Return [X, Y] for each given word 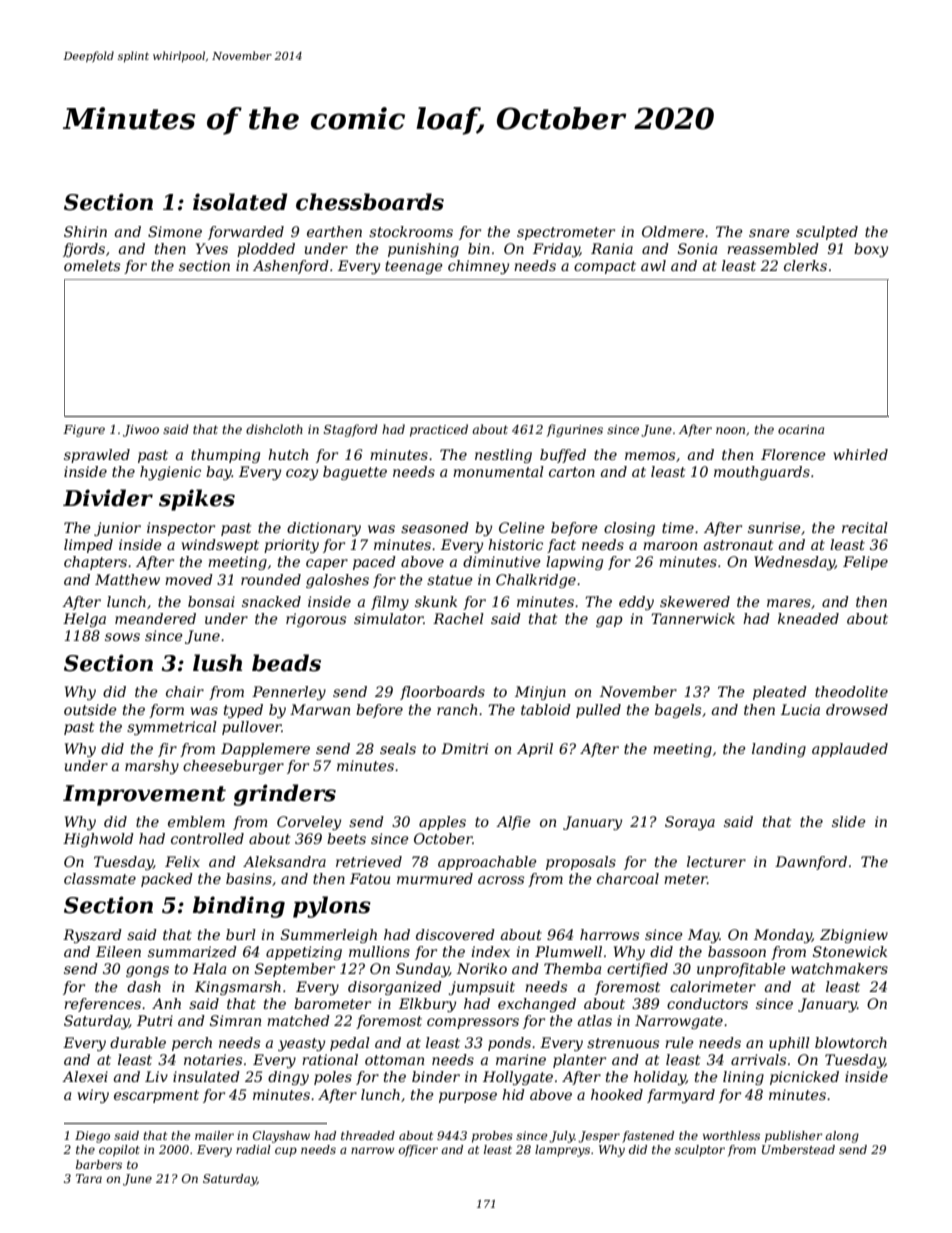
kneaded [808, 618]
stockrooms [411, 231]
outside [90, 709]
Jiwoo [141, 431]
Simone [175, 231]
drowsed [857, 709]
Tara [89, 1178]
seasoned [435, 527]
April [535, 750]
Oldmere [673, 231]
